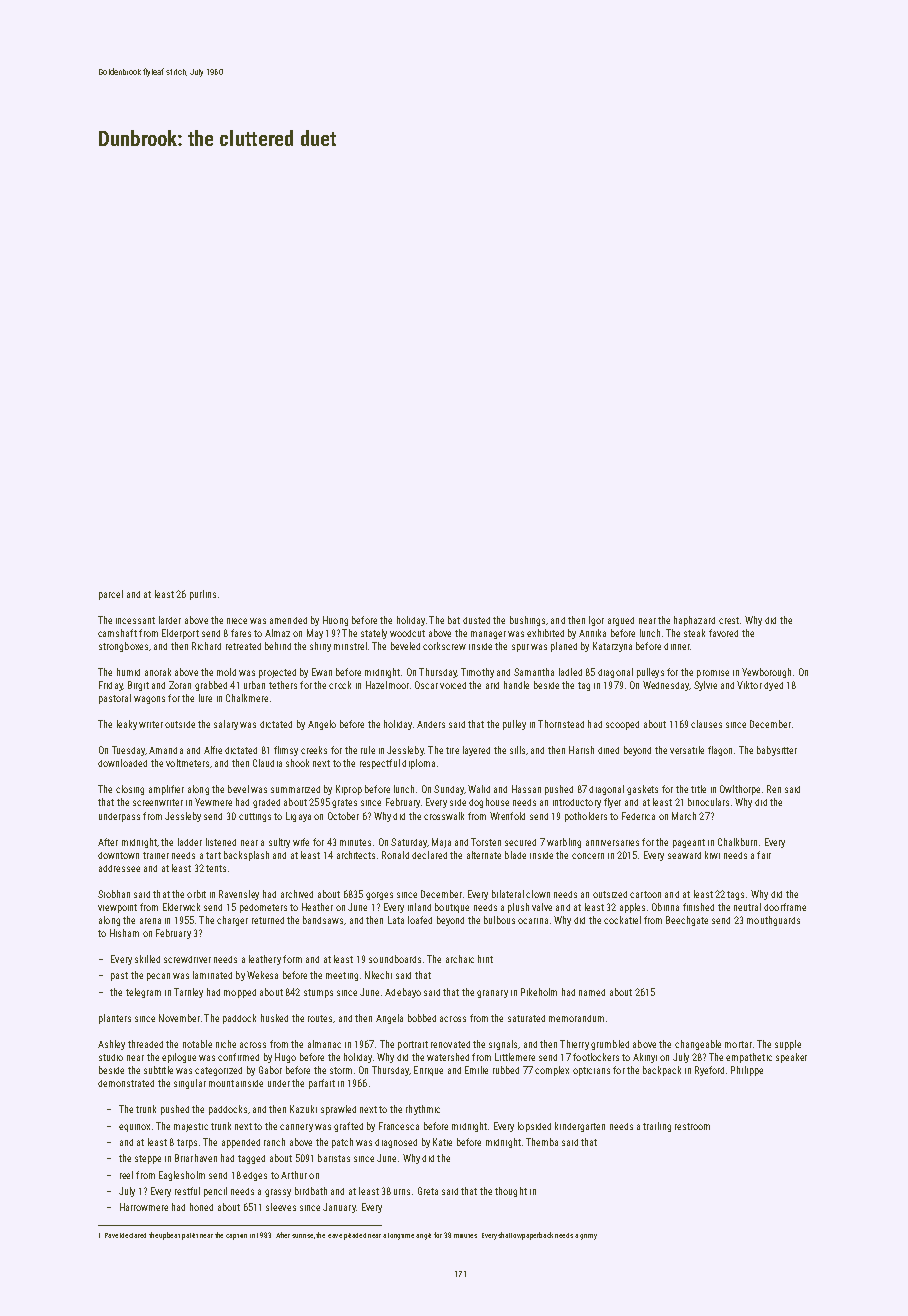  Describe the element at coordinates (788, 1045) in the document. I see `supple` at that location.
